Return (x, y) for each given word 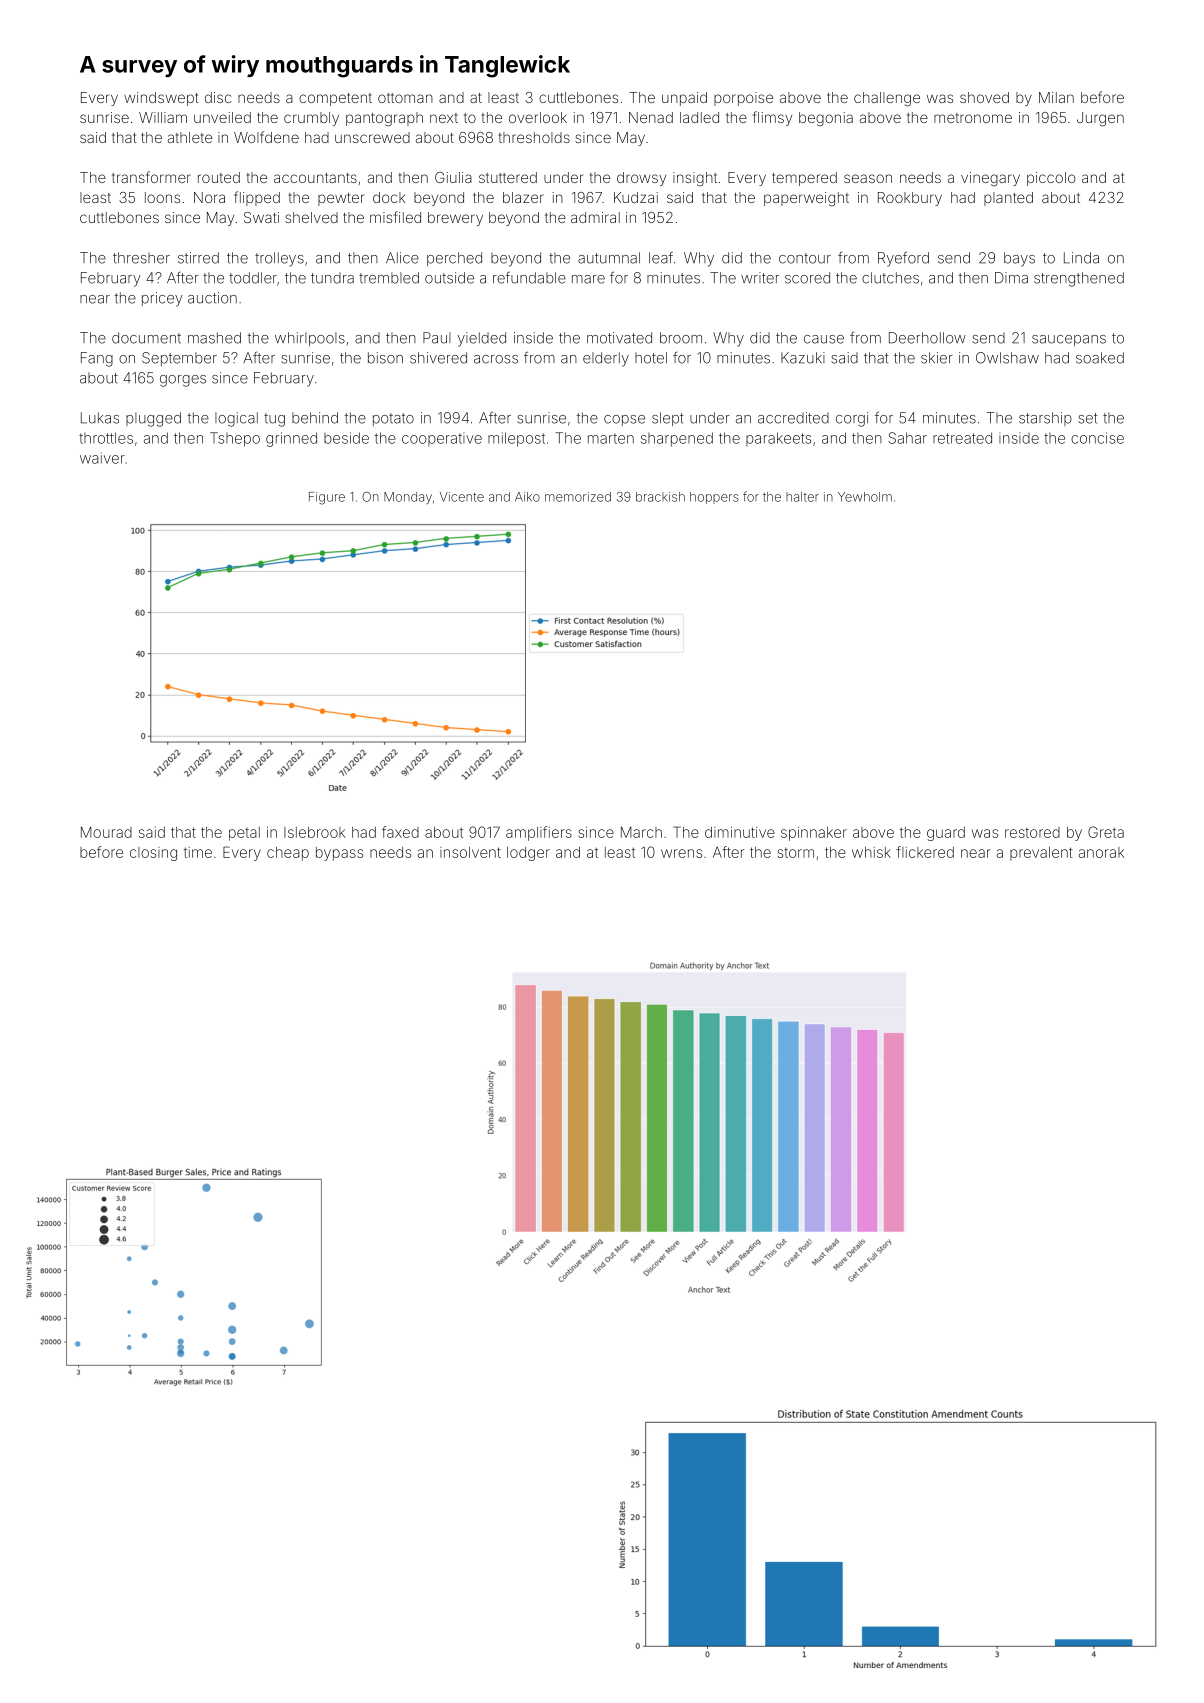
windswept (161, 99)
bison (385, 358)
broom (681, 338)
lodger (528, 854)
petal (244, 834)
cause (824, 339)
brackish (660, 497)
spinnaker (814, 834)
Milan (1056, 97)
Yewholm (865, 497)
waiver (102, 458)
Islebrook (314, 832)
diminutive (740, 832)
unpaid (684, 99)
